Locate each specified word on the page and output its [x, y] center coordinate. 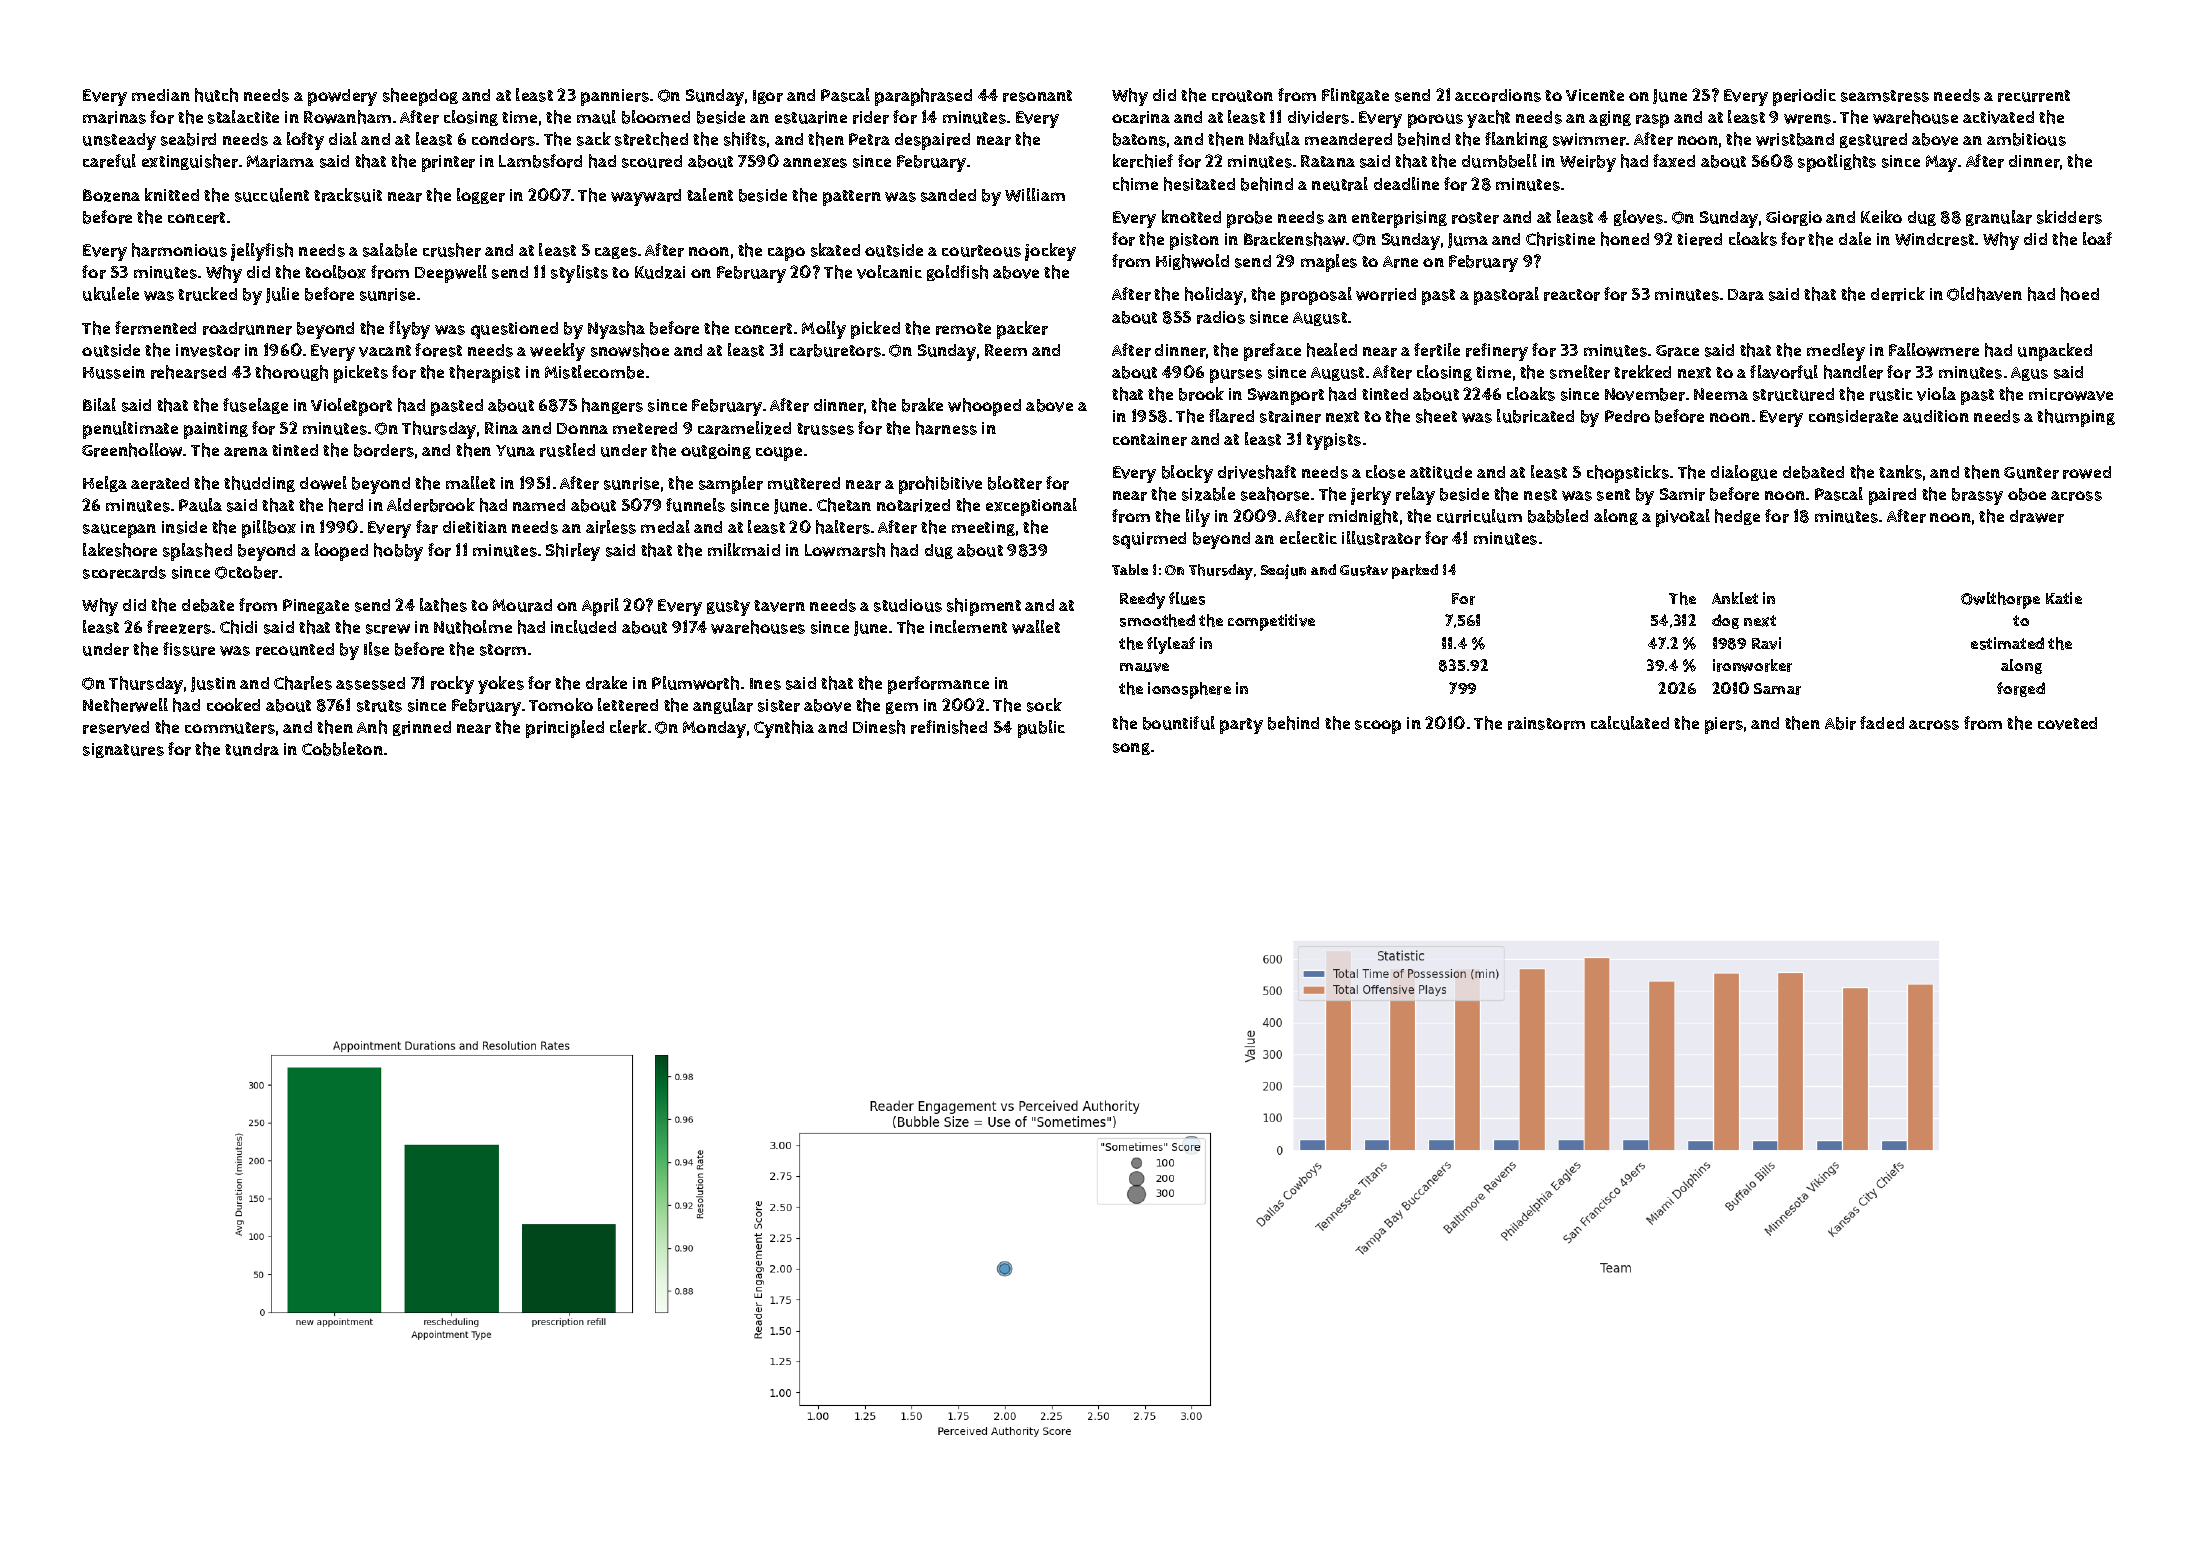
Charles [303, 683]
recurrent [2034, 96]
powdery [342, 97]
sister [779, 705]
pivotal [1683, 518]
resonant [1037, 96]
